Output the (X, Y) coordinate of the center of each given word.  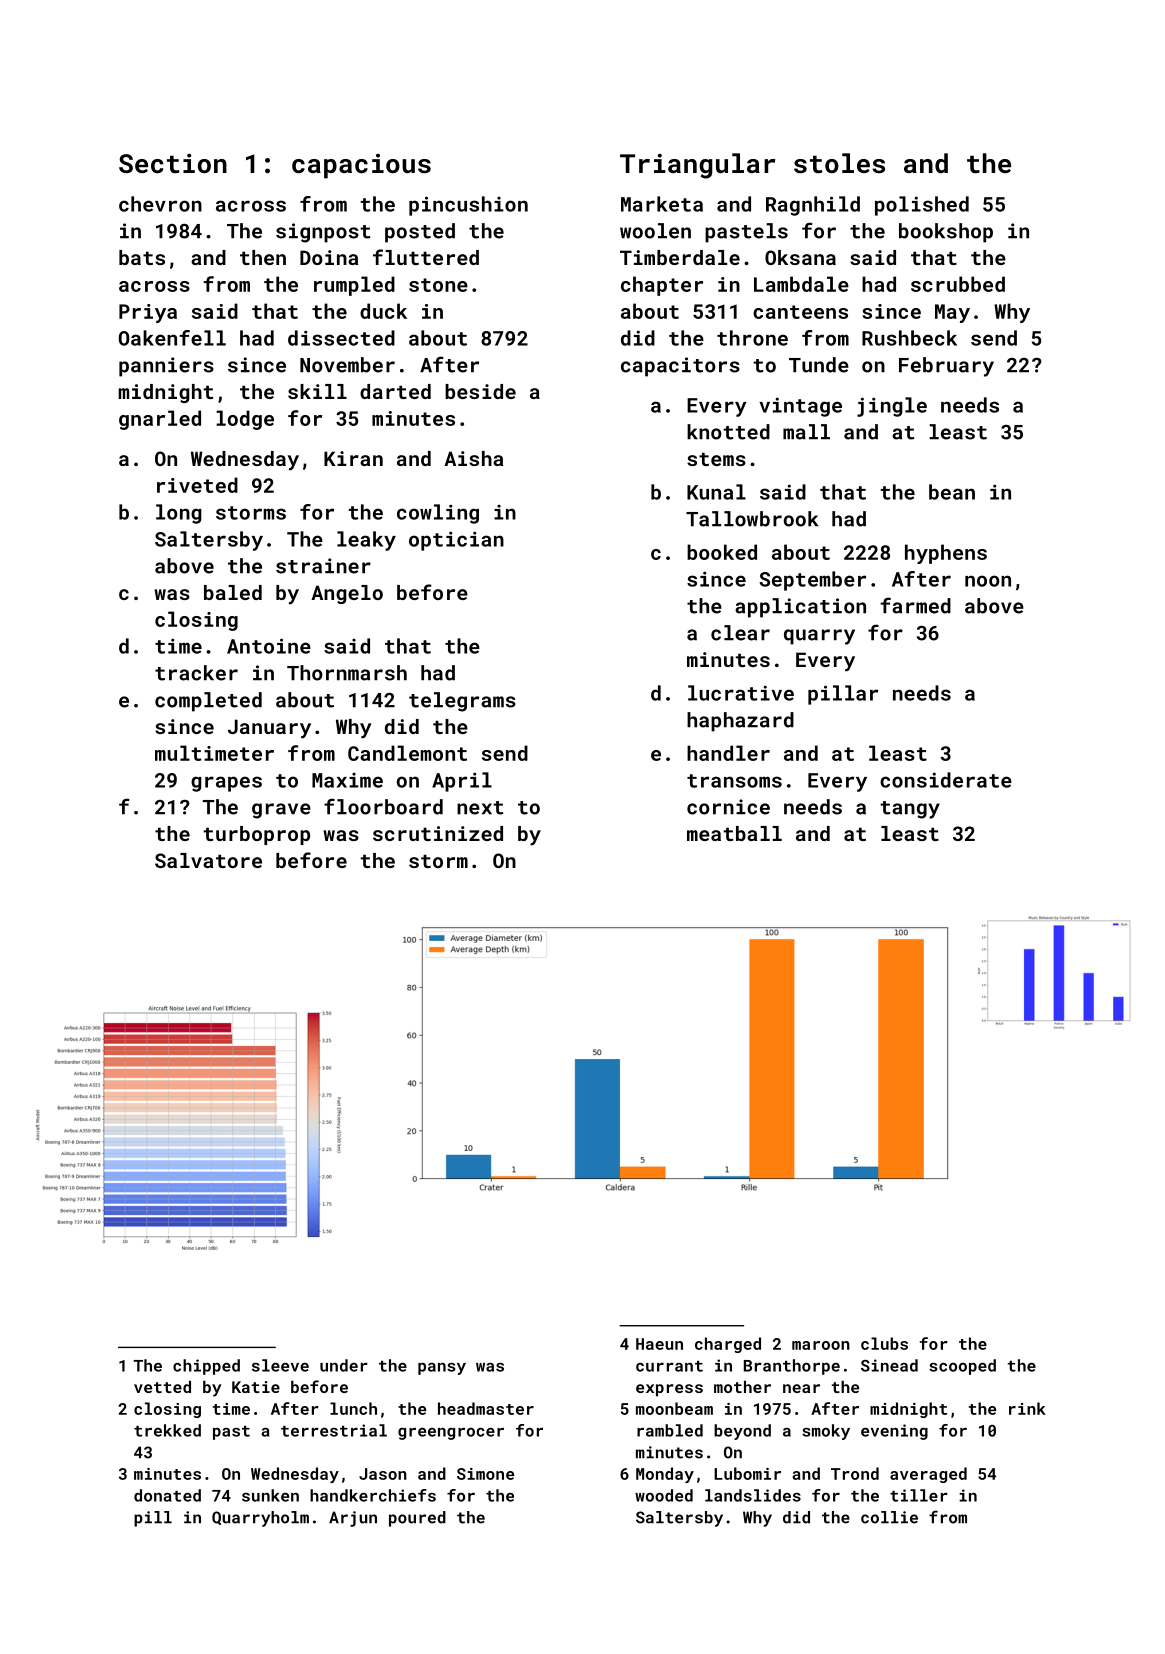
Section (173, 163)
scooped (962, 1367)
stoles (839, 163)
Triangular (697, 166)
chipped (206, 1367)
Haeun (659, 1344)
